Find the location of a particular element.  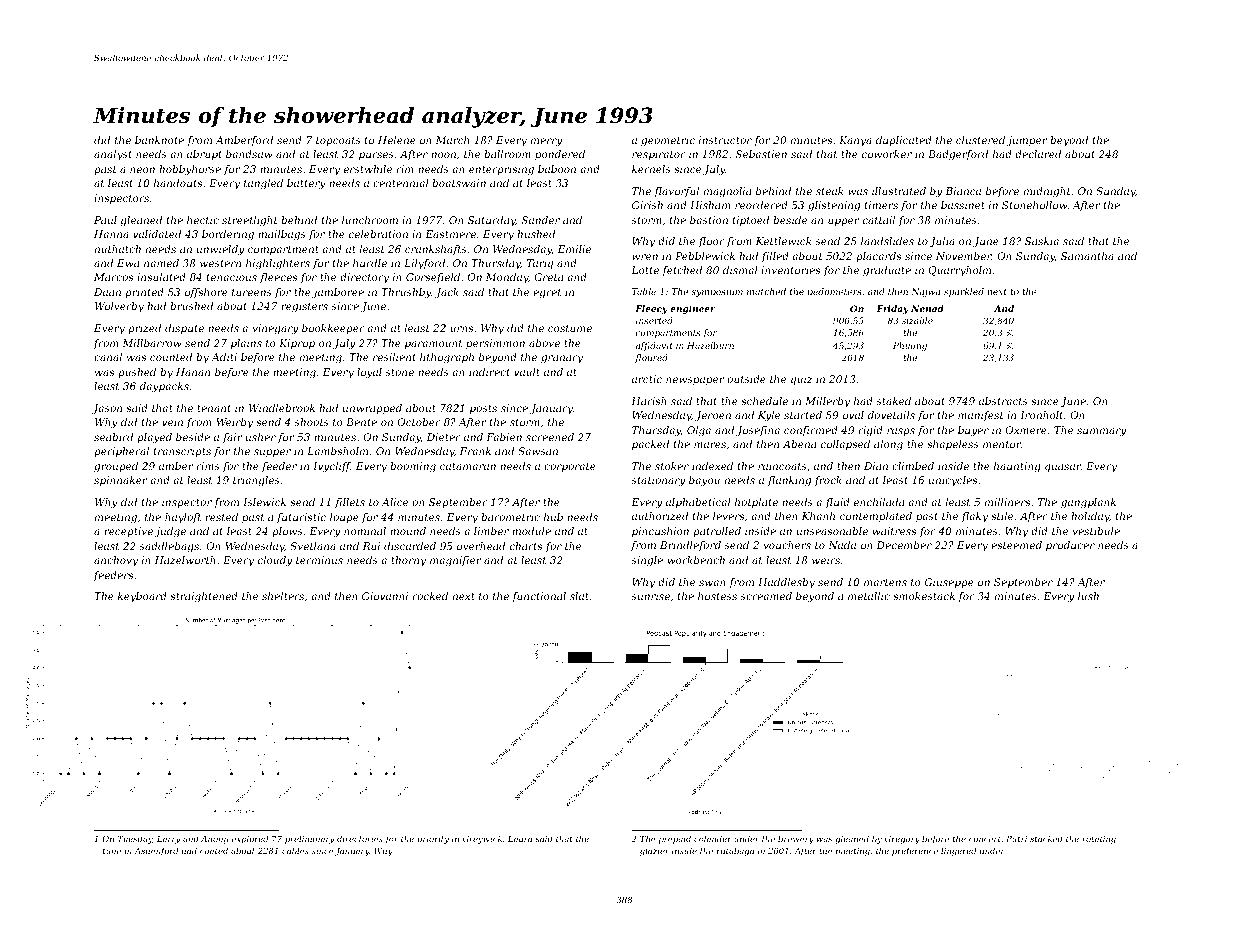

instructor is located at coordinates (725, 140).
